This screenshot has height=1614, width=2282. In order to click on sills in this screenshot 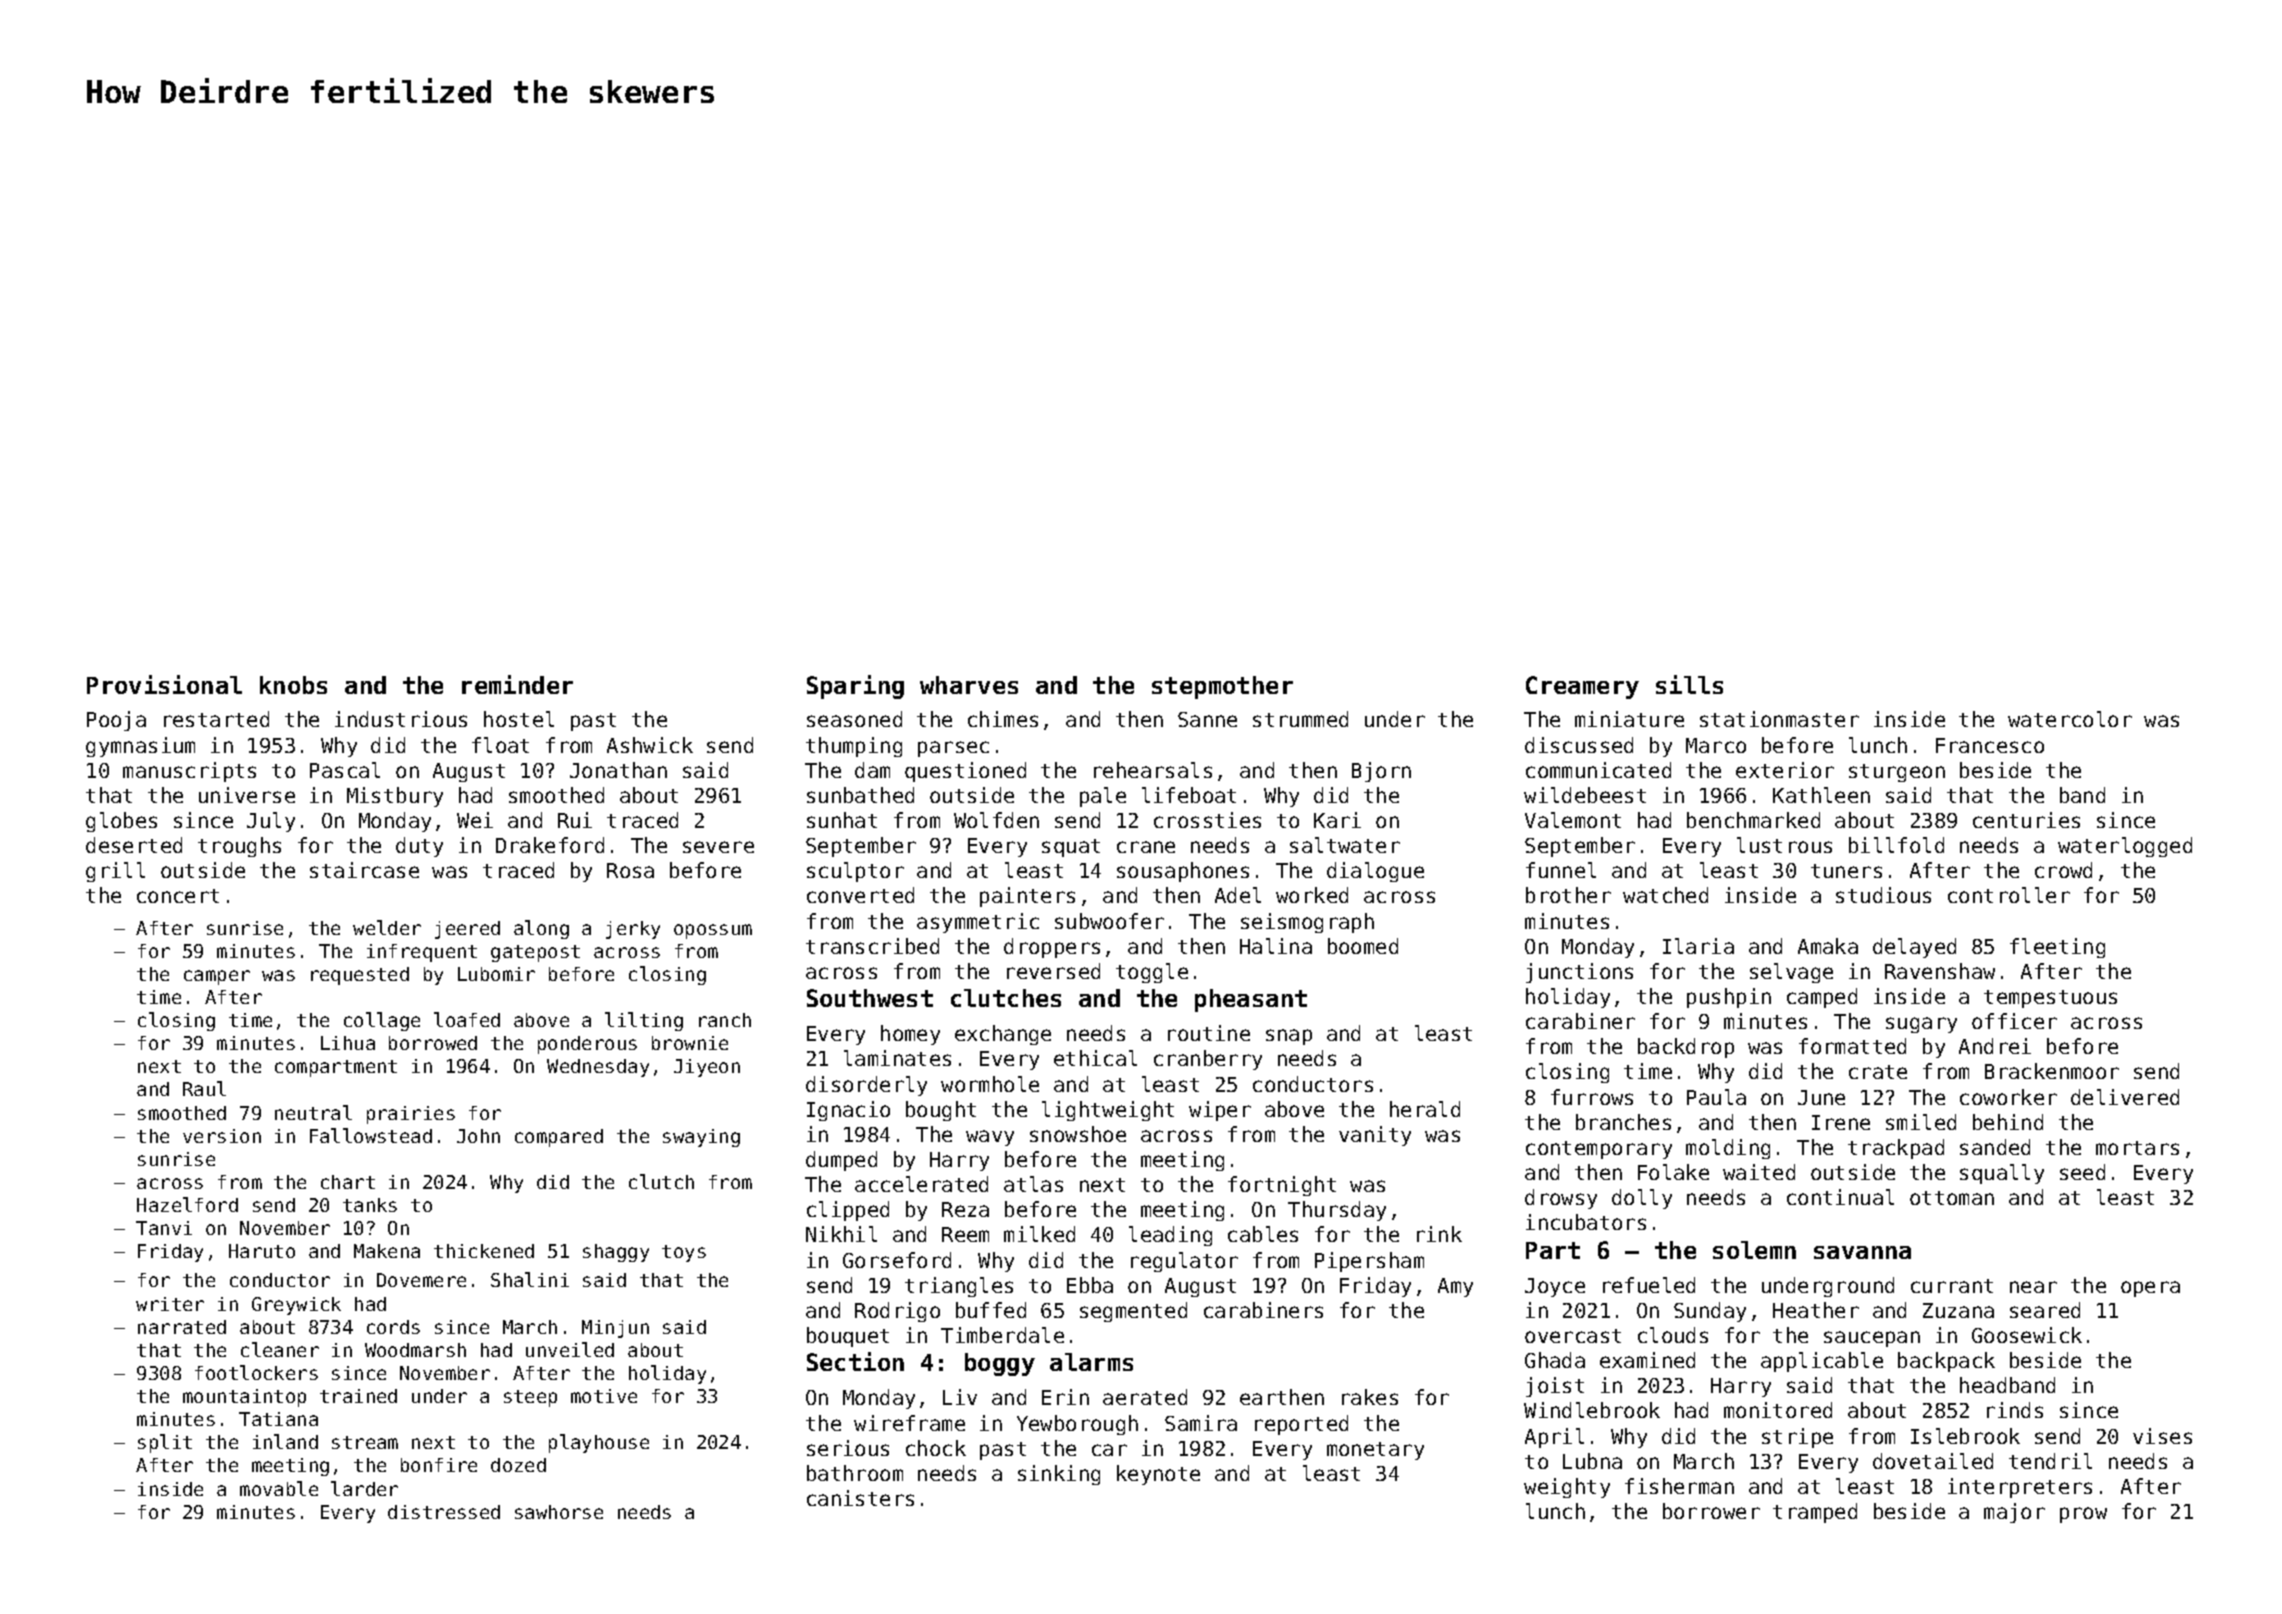, I will do `click(1689, 684)`.
